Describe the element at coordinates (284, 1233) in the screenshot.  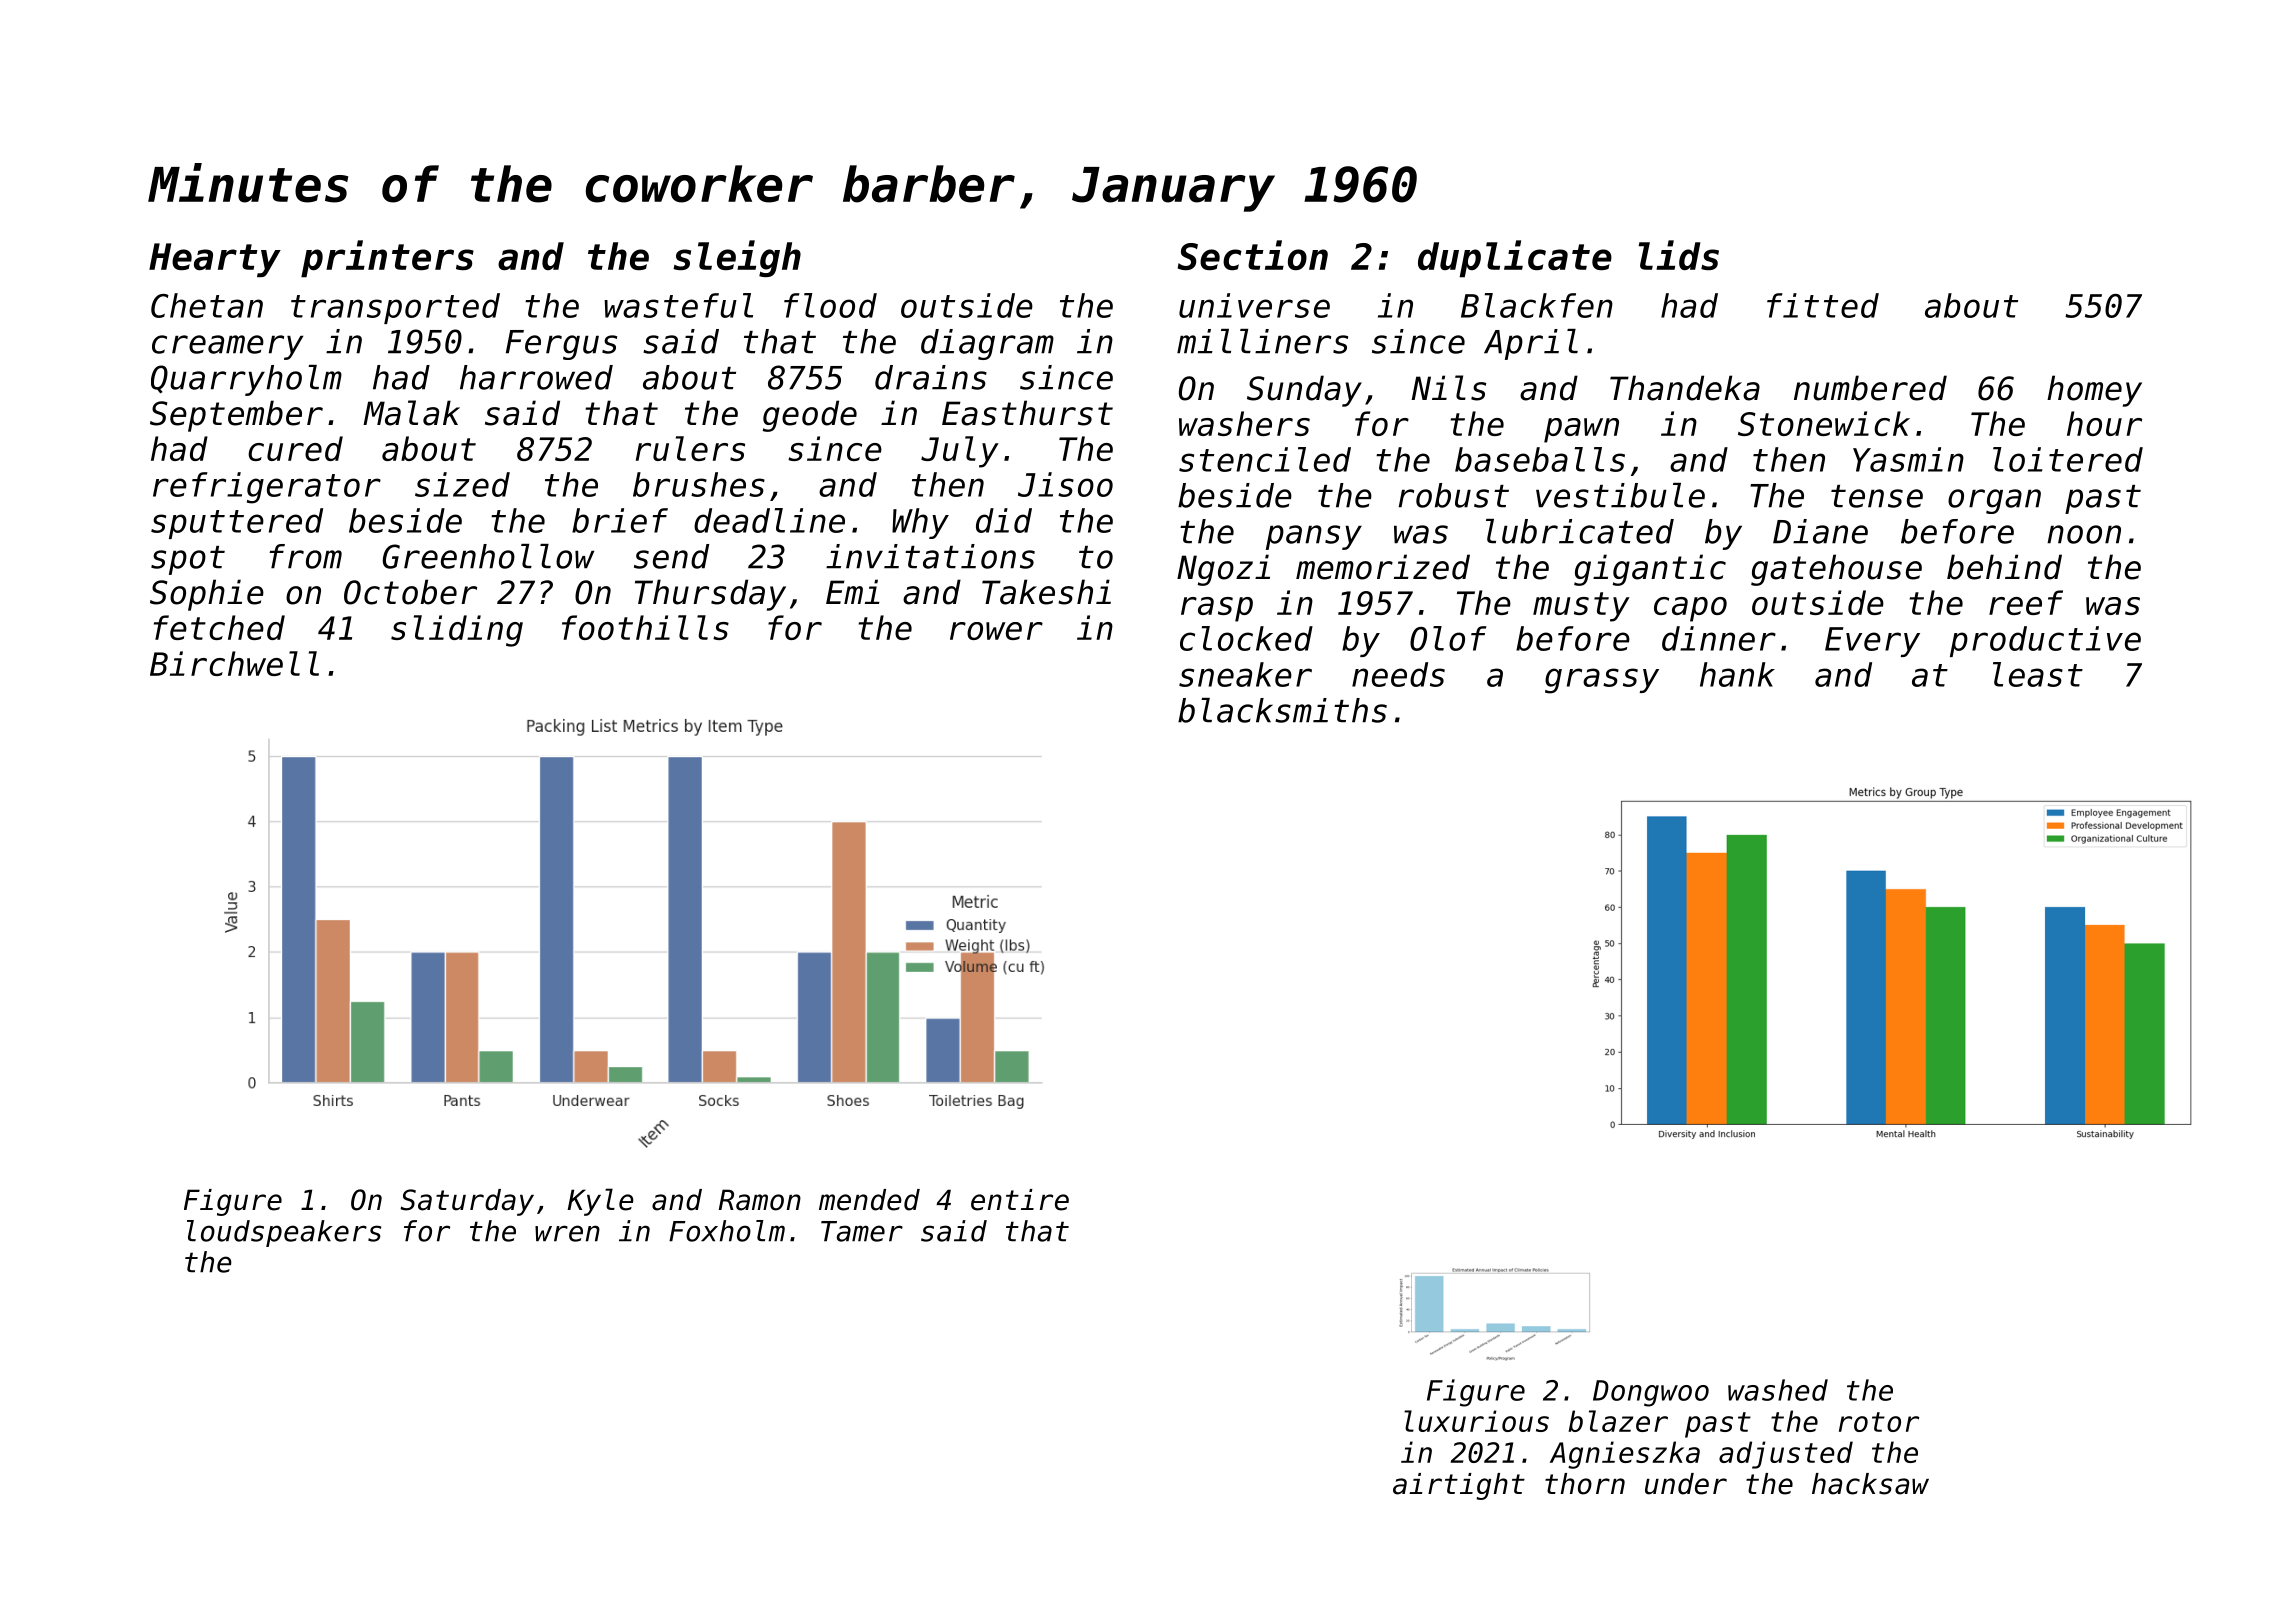
I see `loudspeakers` at that location.
